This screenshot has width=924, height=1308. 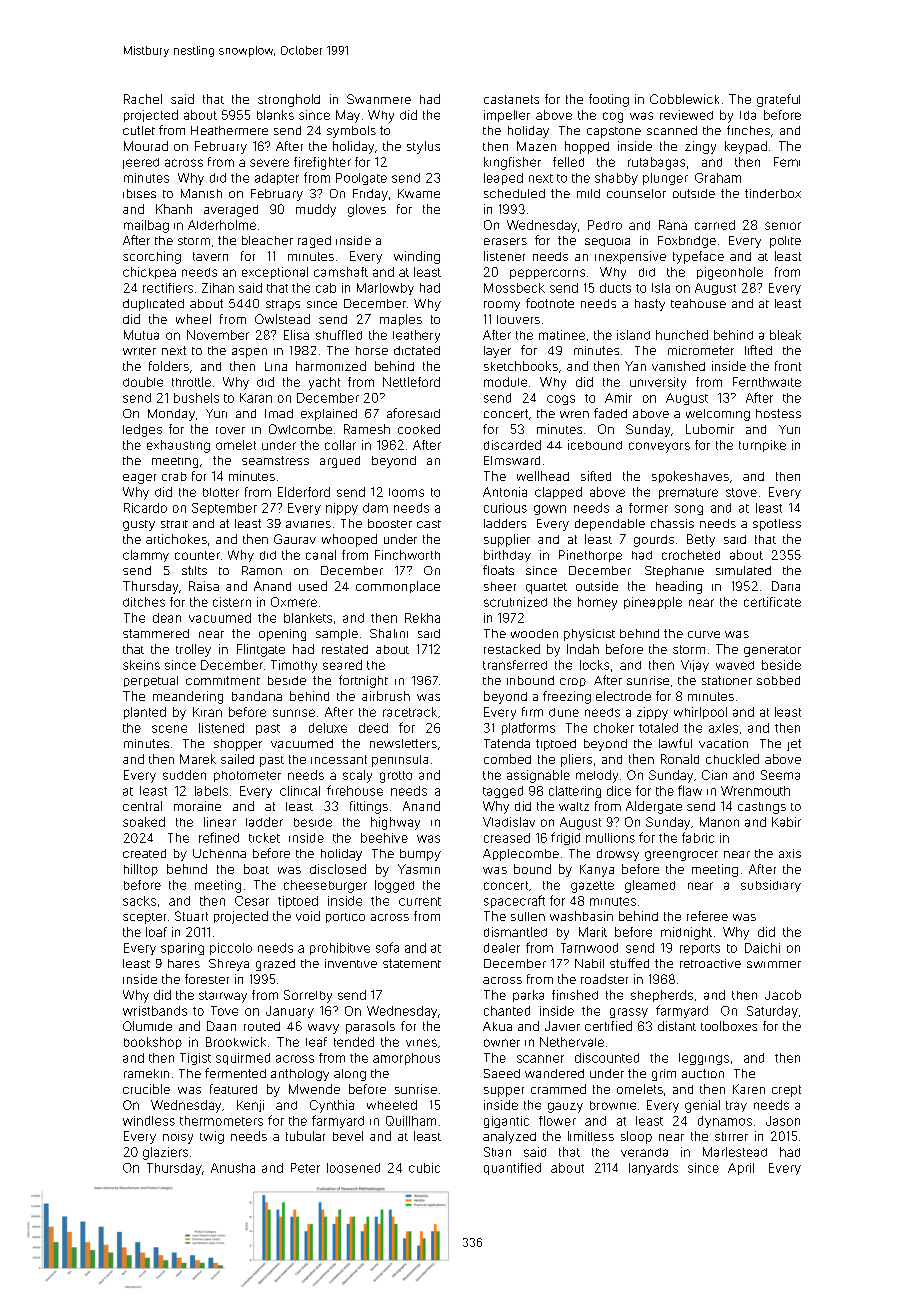 What do you see at coordinates (165, 1153) in the screenshot?
I see `glaziers` at bounding box center [165, 1153].
